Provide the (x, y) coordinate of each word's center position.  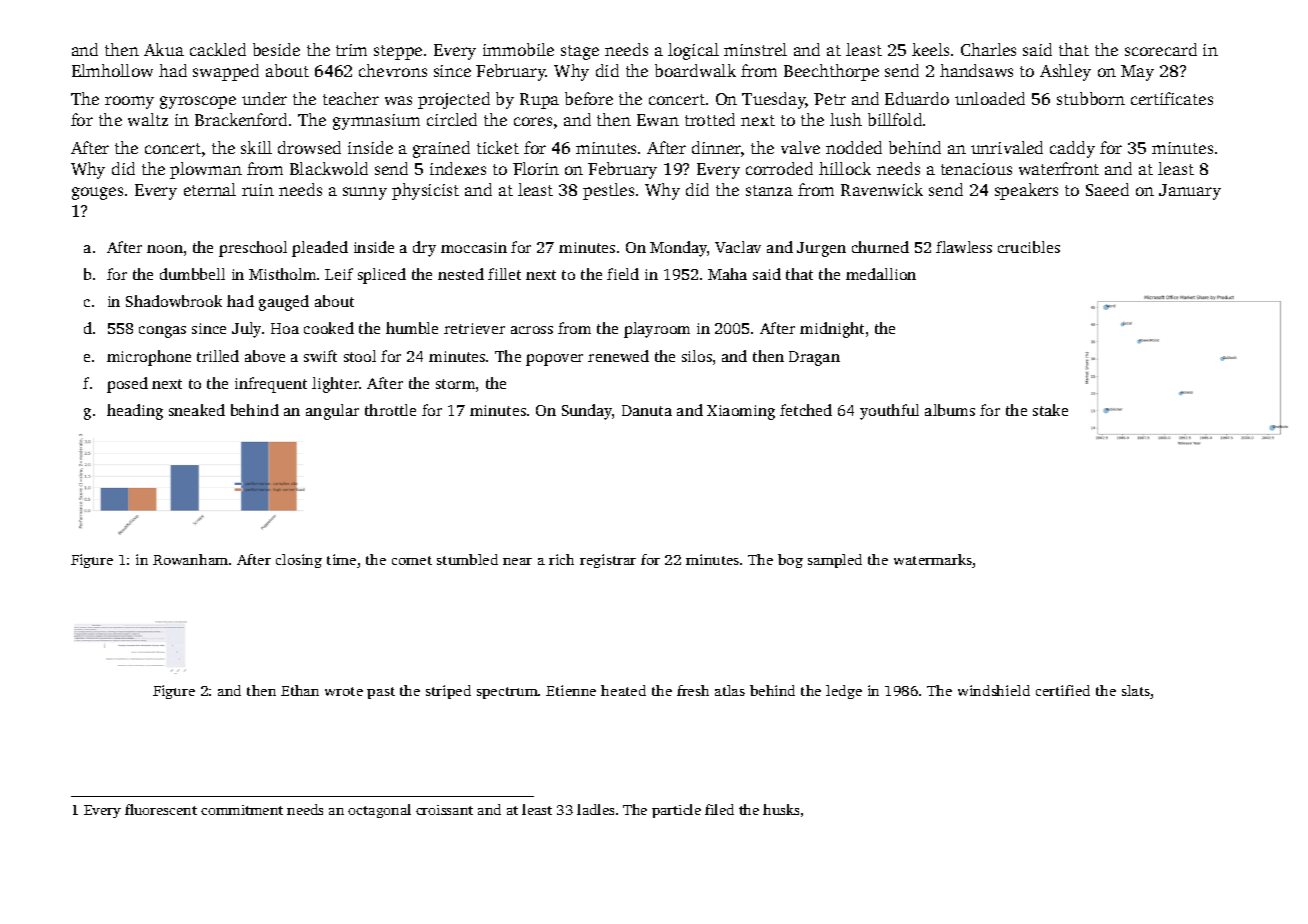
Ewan (658, 120)
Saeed (1107, 189)
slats (1136, 692)
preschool (253, 249)
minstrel (755, 49)
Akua (164, 49)
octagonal (379, 811)
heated (623, 690)
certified (1063, 690)
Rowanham (190, 559)
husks (781, 809)
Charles (988, 49)
